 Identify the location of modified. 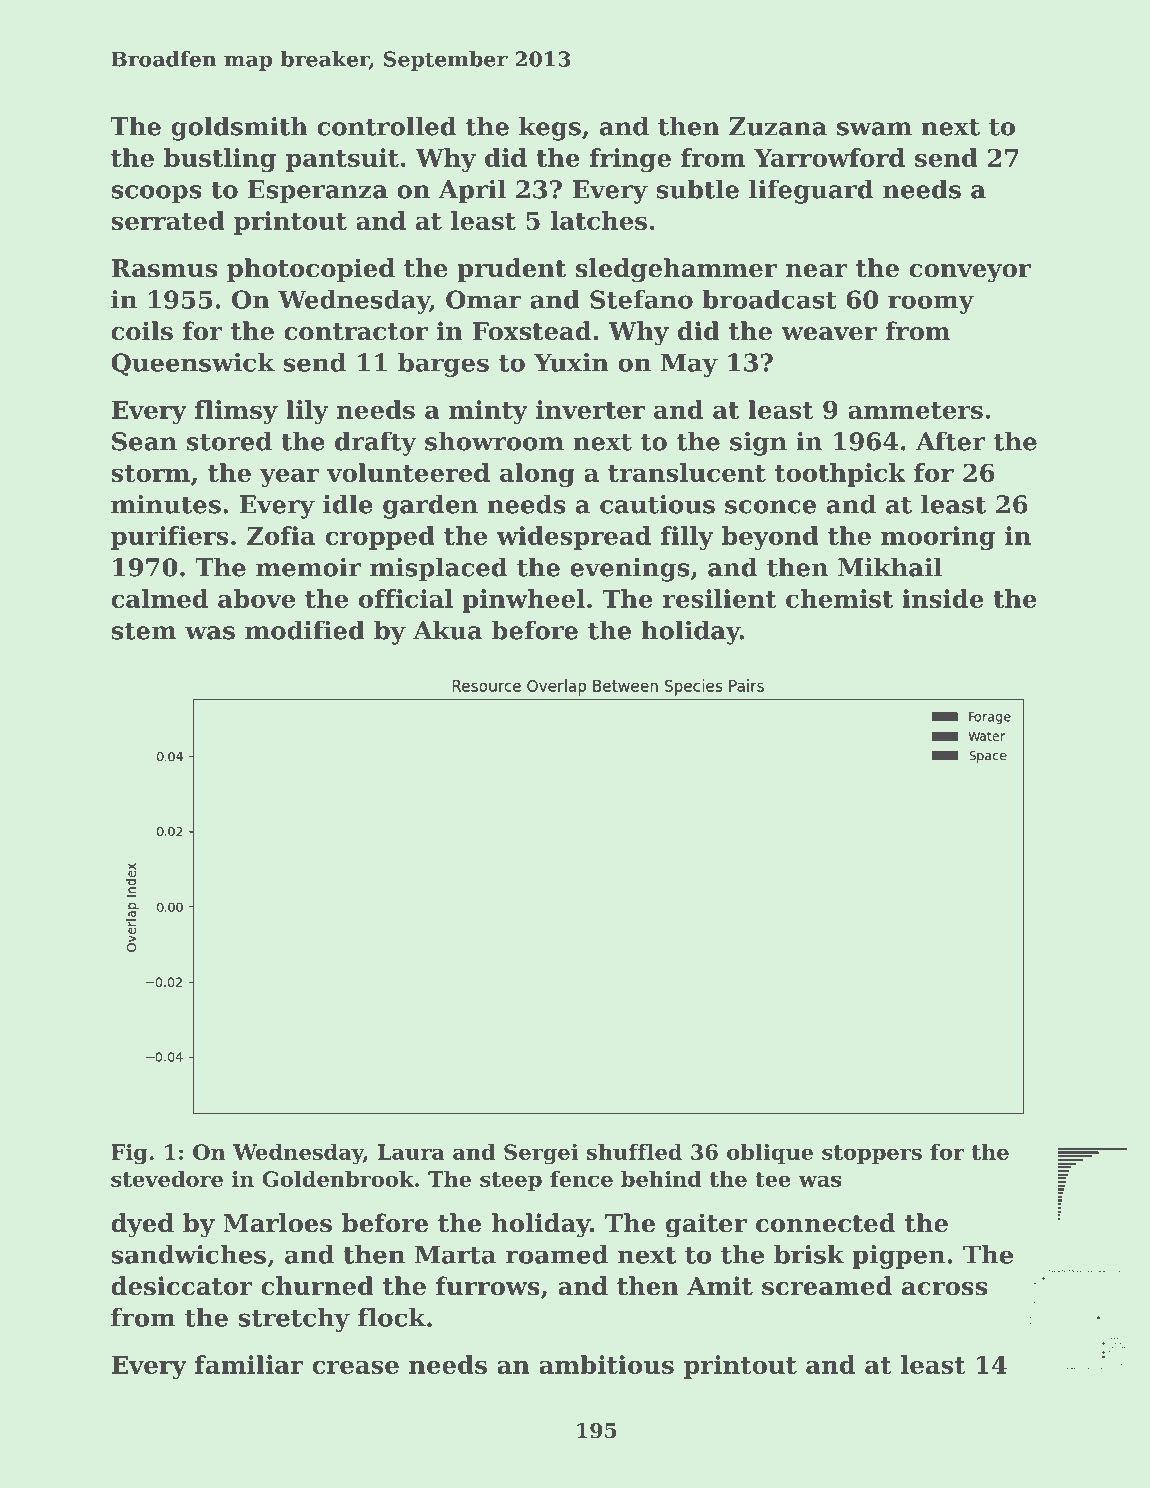
(305, 630).
